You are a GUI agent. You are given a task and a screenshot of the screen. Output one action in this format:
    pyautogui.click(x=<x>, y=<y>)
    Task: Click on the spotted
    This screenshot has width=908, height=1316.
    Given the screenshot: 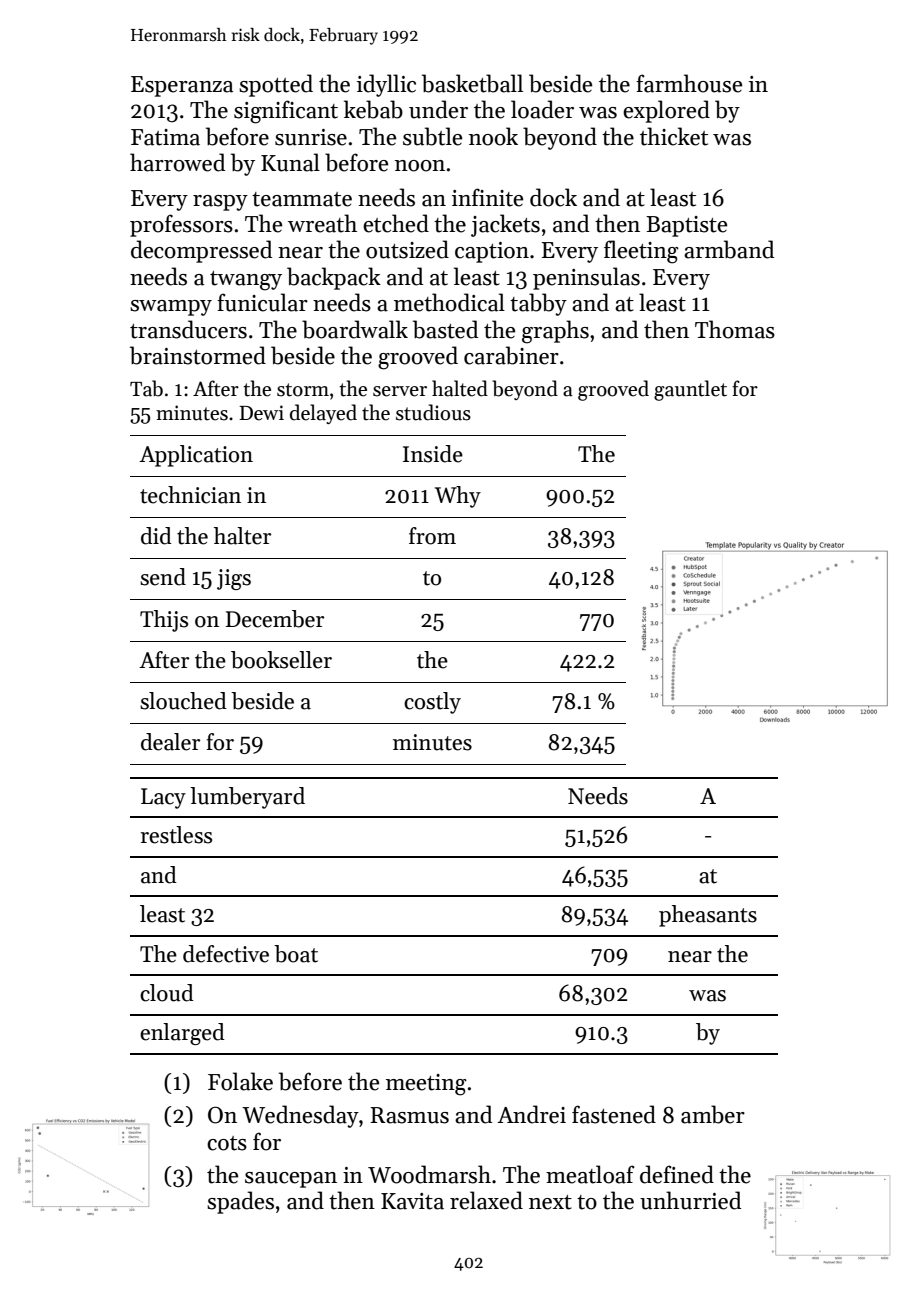 What is the action you would take?
    pyautogui.click(x=276, y=85)
